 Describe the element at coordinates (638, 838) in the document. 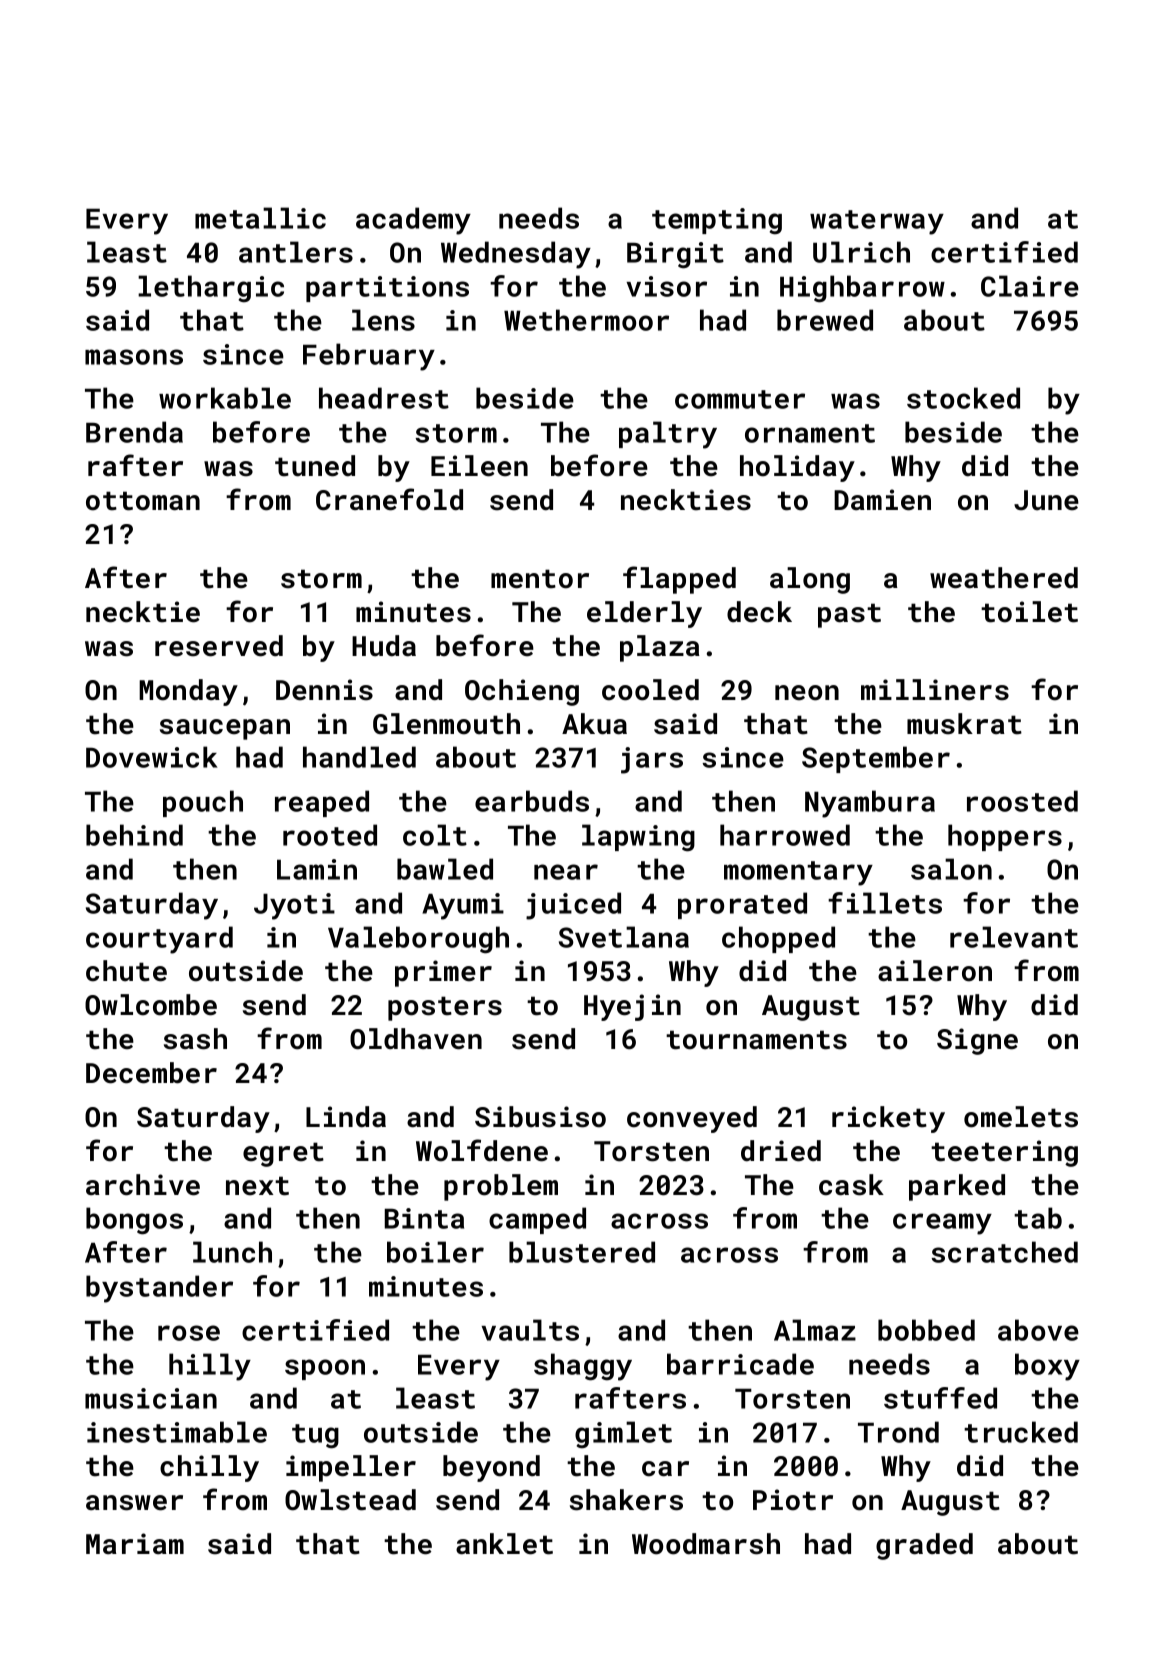

I see `lapwing` at that location.
